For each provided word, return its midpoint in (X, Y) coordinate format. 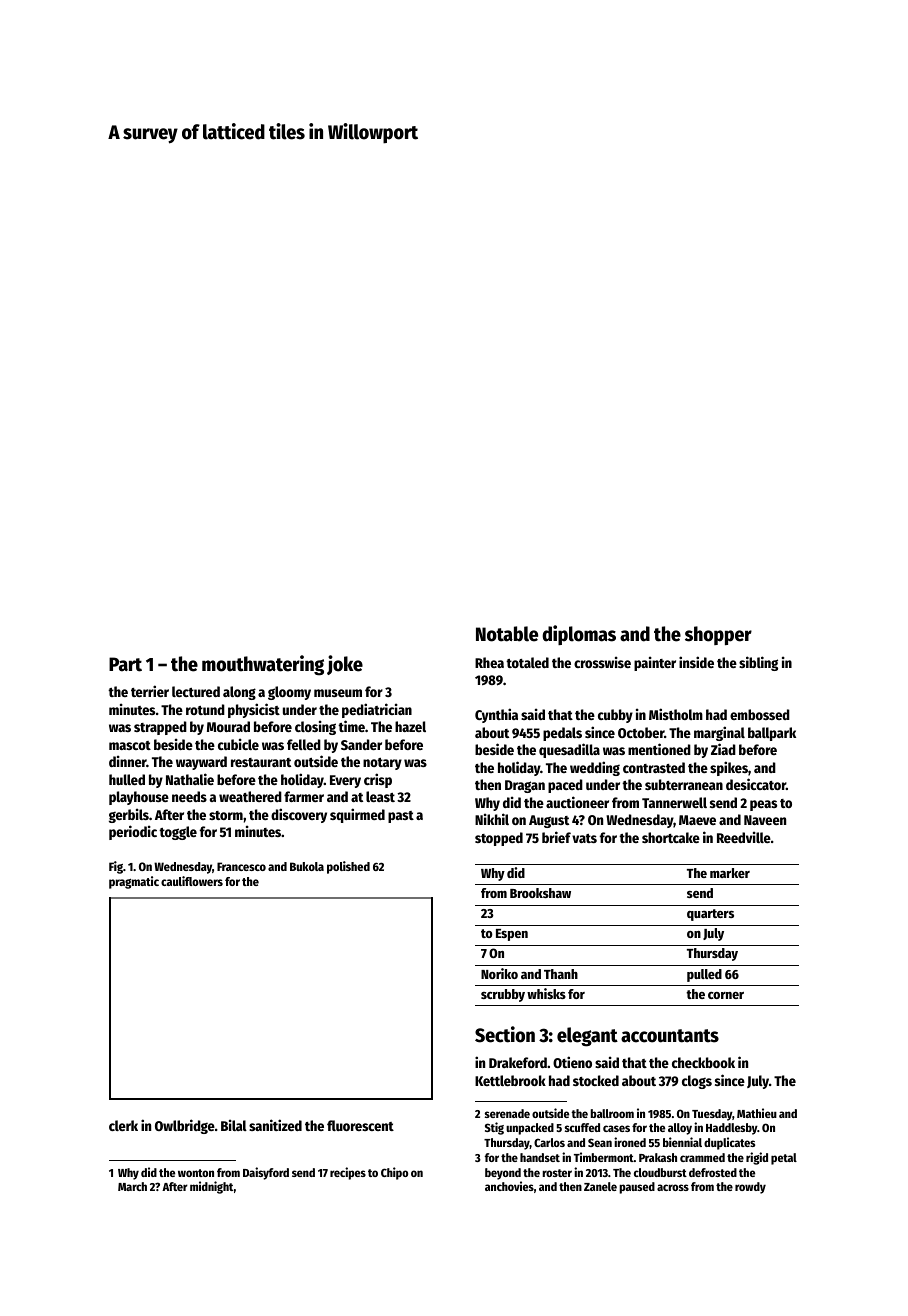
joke (345, 665)
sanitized (275, 1125)
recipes (348, 1173)
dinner (128, 761)
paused (637, 1188)
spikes (729, 768)
